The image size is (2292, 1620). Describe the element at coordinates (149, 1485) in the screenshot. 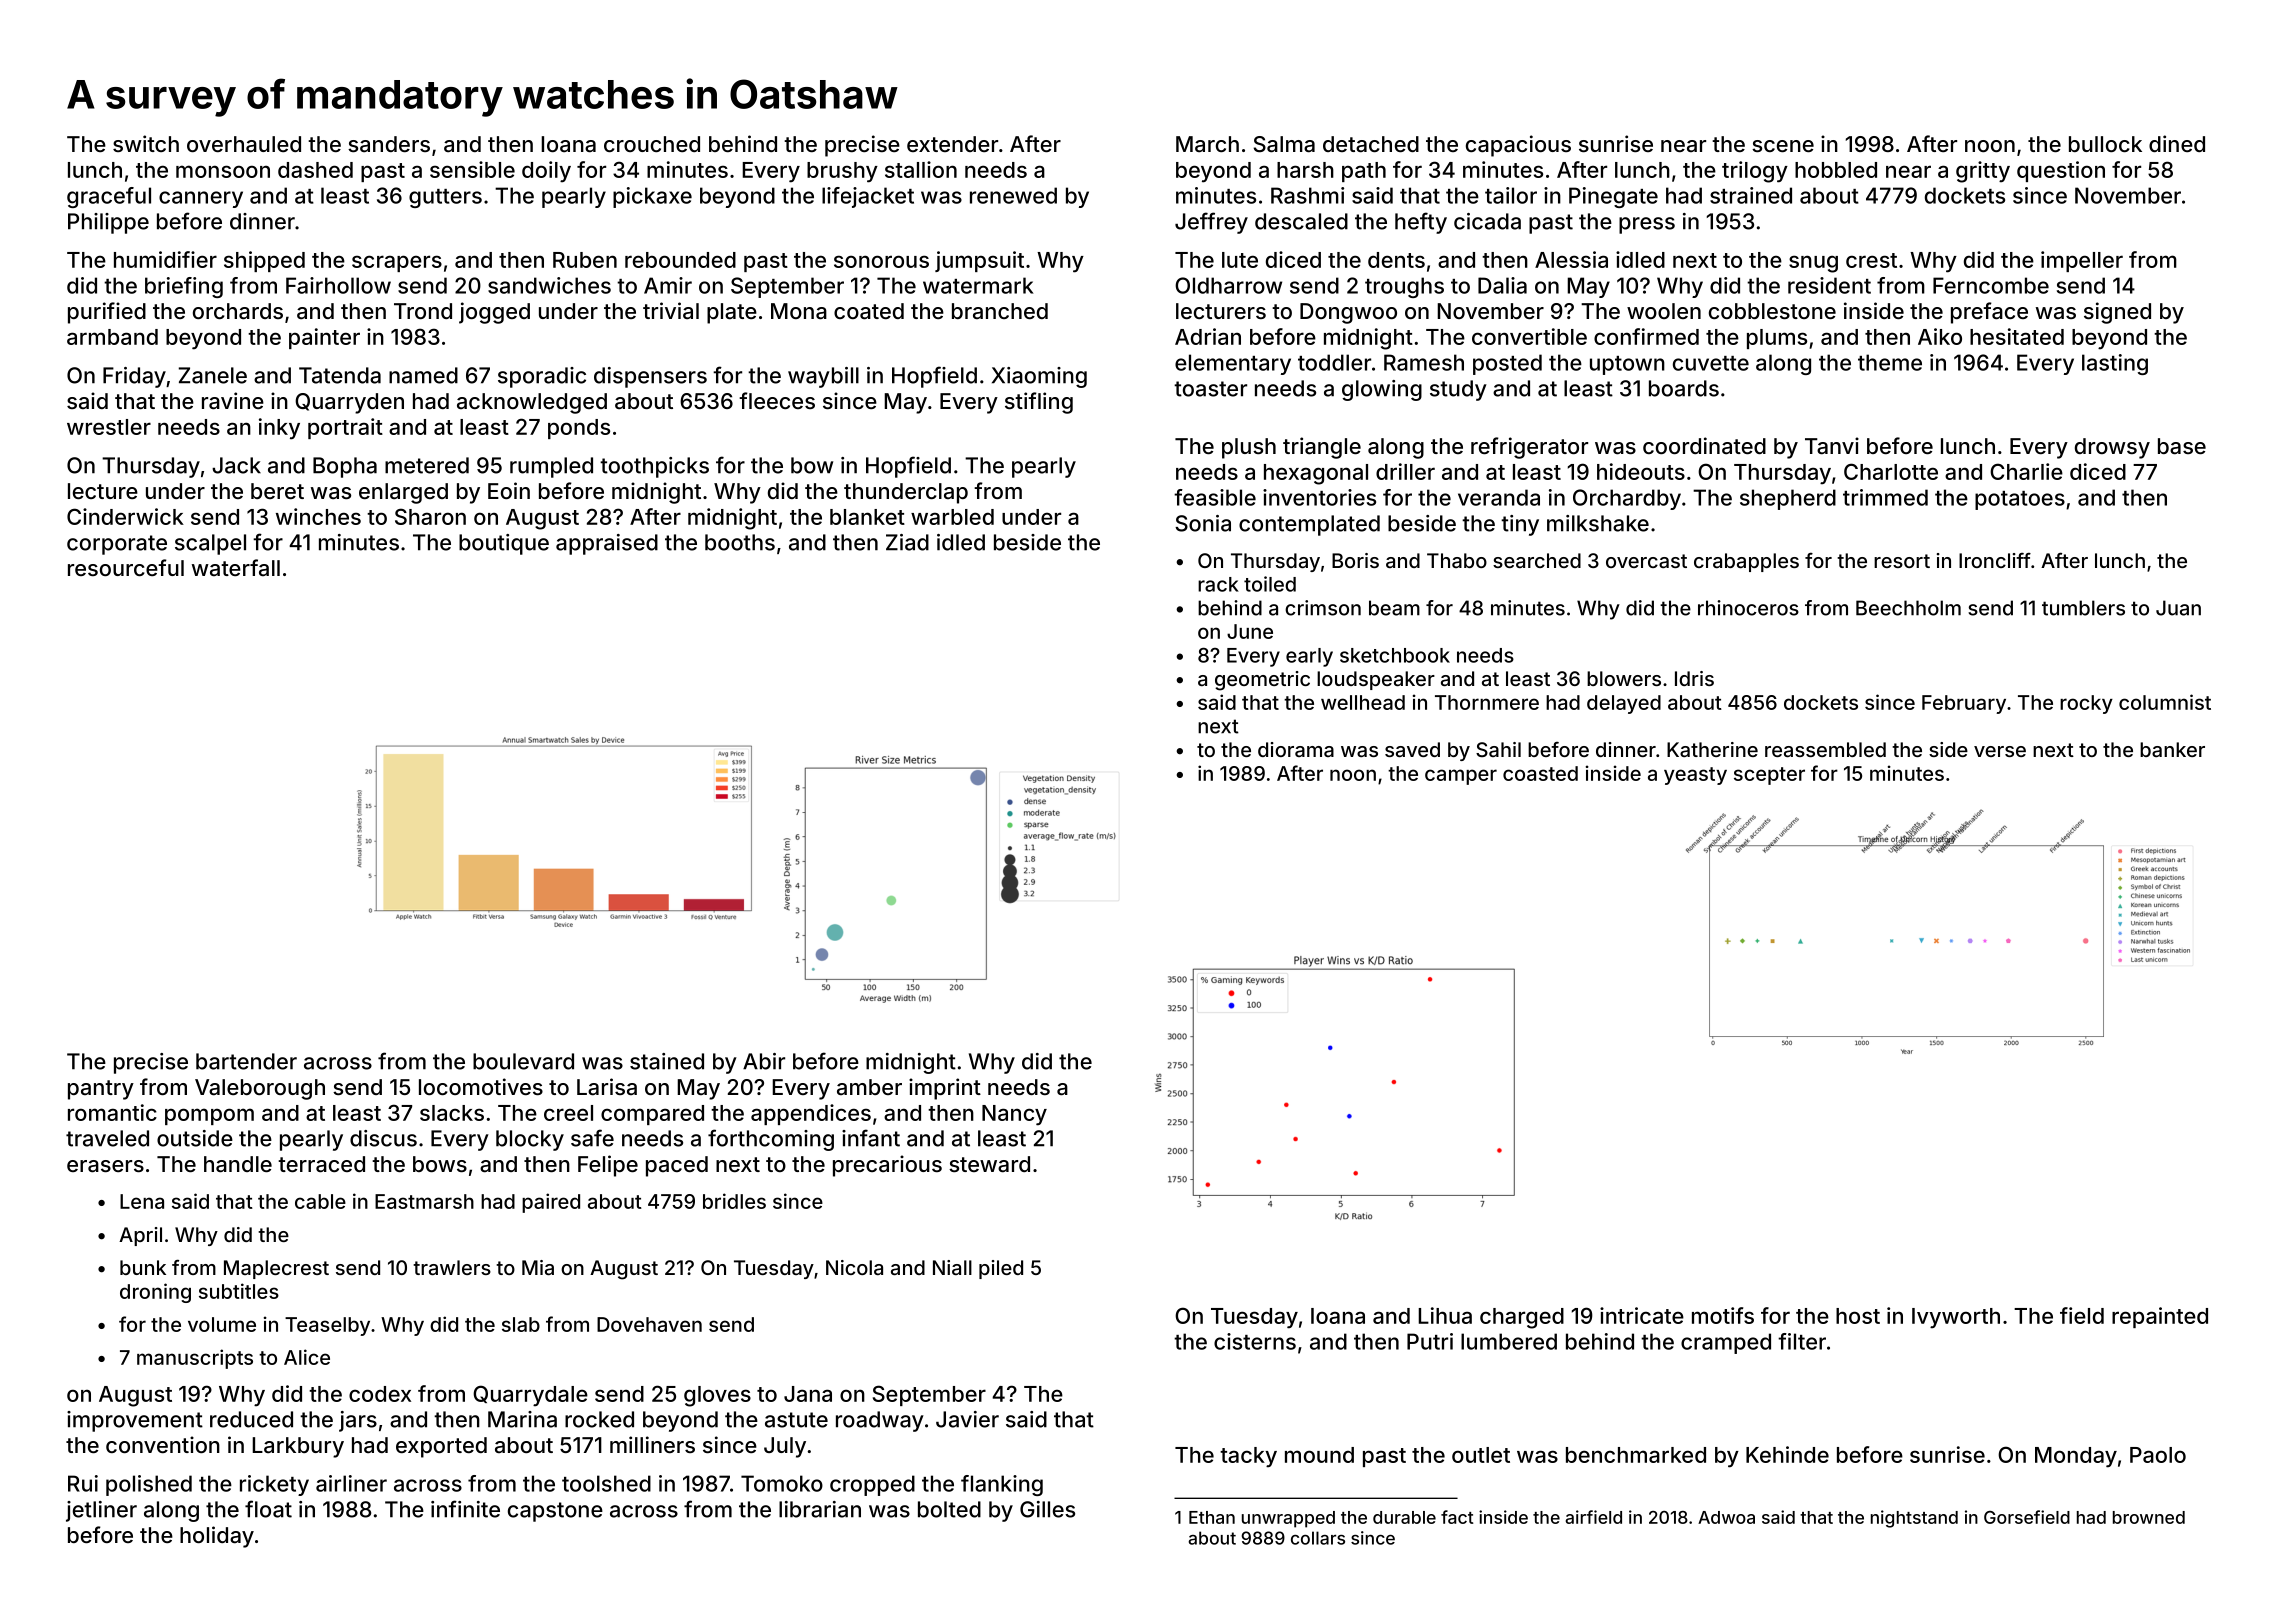

I see `polished` at that location.
